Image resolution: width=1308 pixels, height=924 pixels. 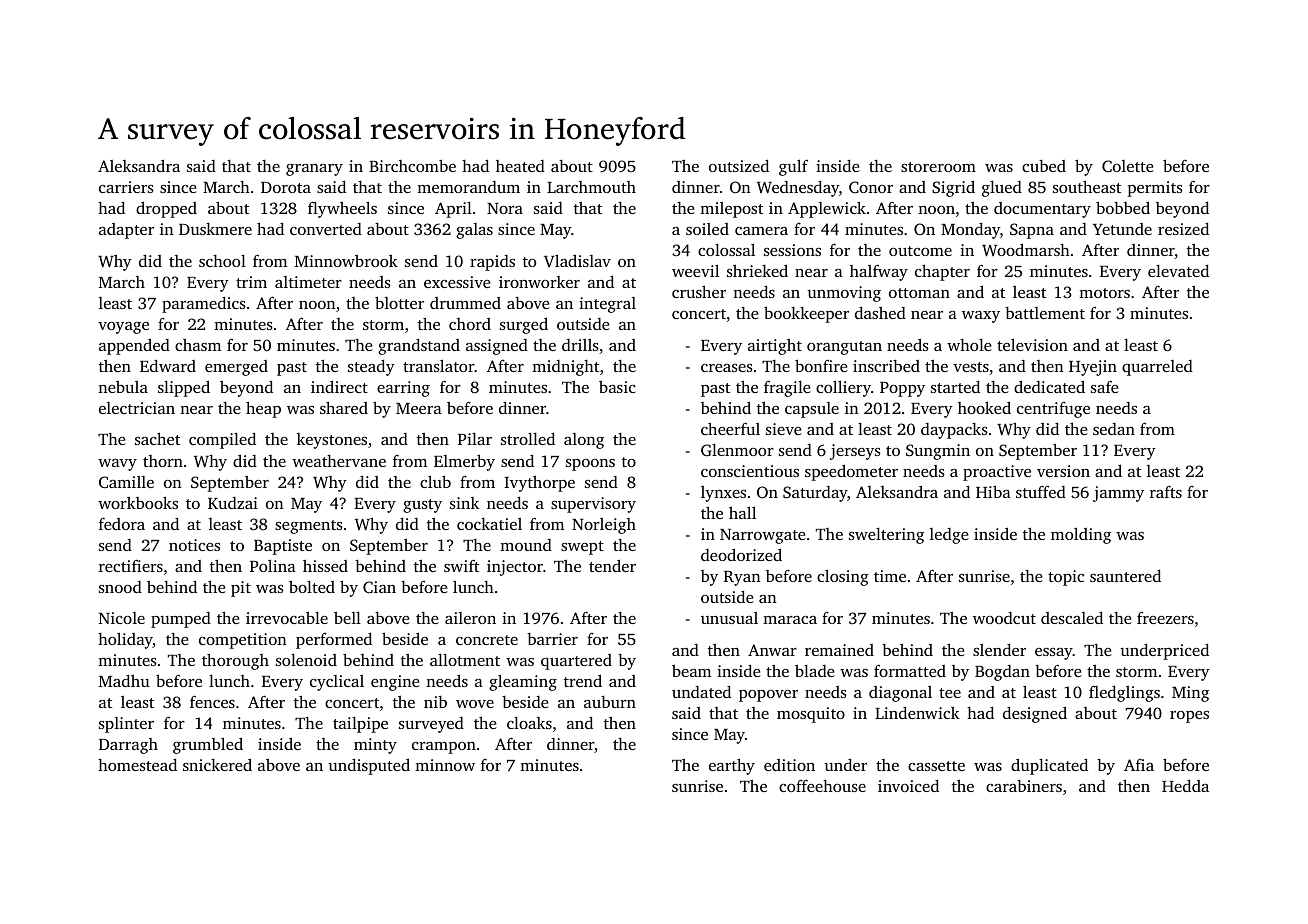 I want to click on freezers, so click(x=1165, y=618).
